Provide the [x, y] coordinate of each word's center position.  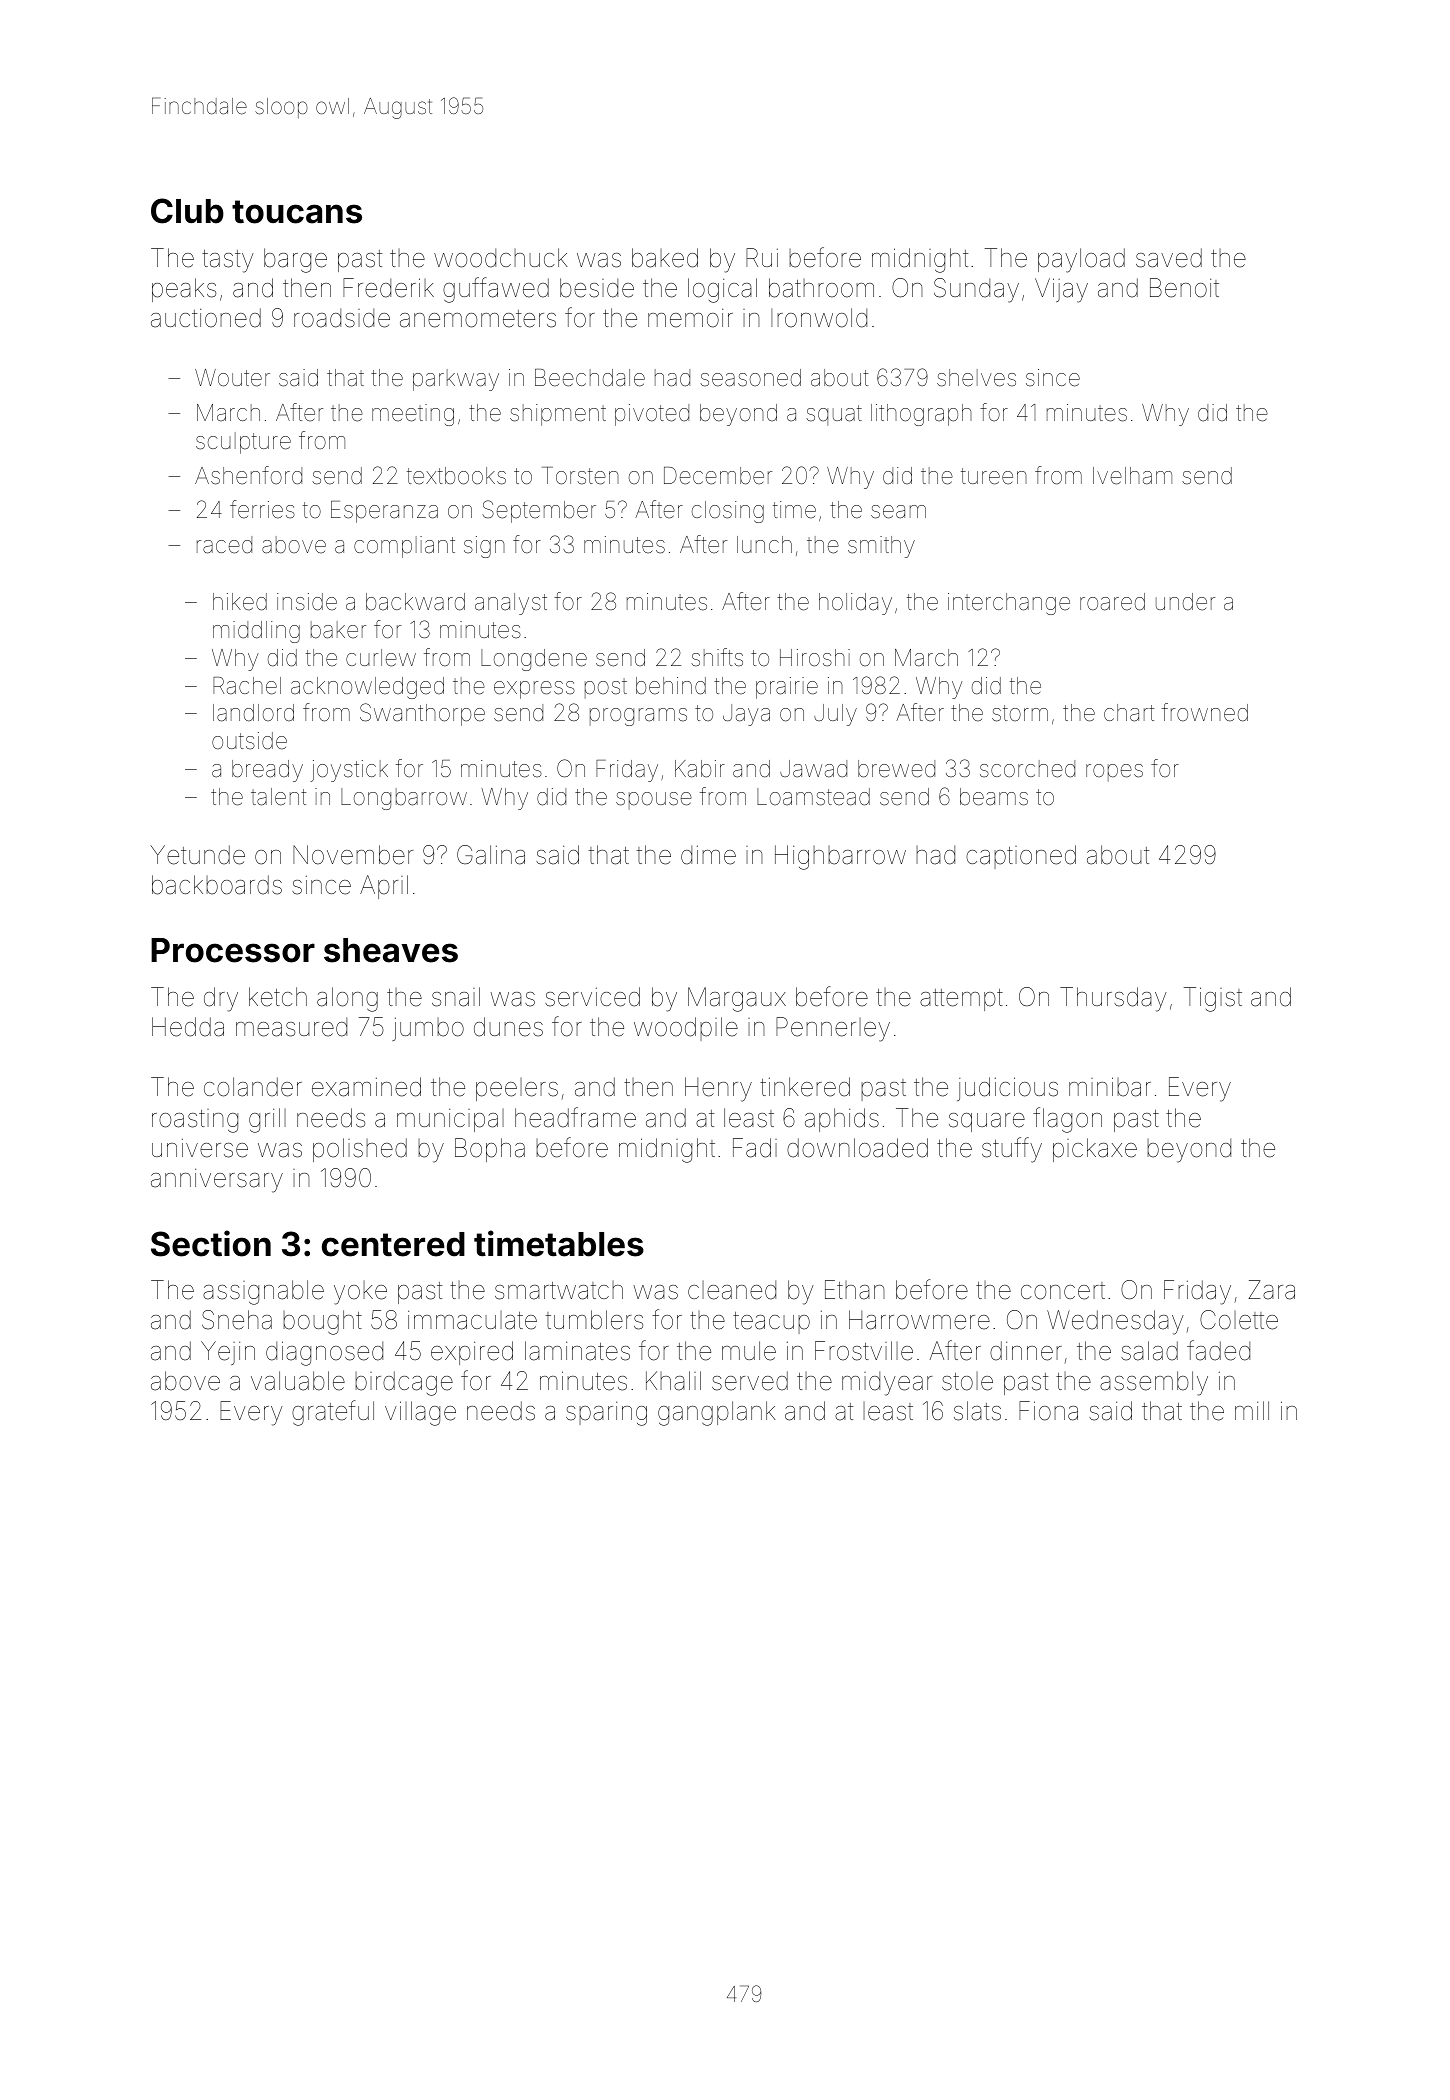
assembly [1154, 1383]
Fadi [755, 1148]
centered [393, 1244]
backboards [217, 885]
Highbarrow [840, 857]
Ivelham [1132, 476]
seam [898, 512]
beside [597, 288]
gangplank [717, 1413]
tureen [994, 476]
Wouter [232, 378]
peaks [184, 290]
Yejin [228, 1353]
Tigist [1213, 999]
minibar [1110, 1087]
